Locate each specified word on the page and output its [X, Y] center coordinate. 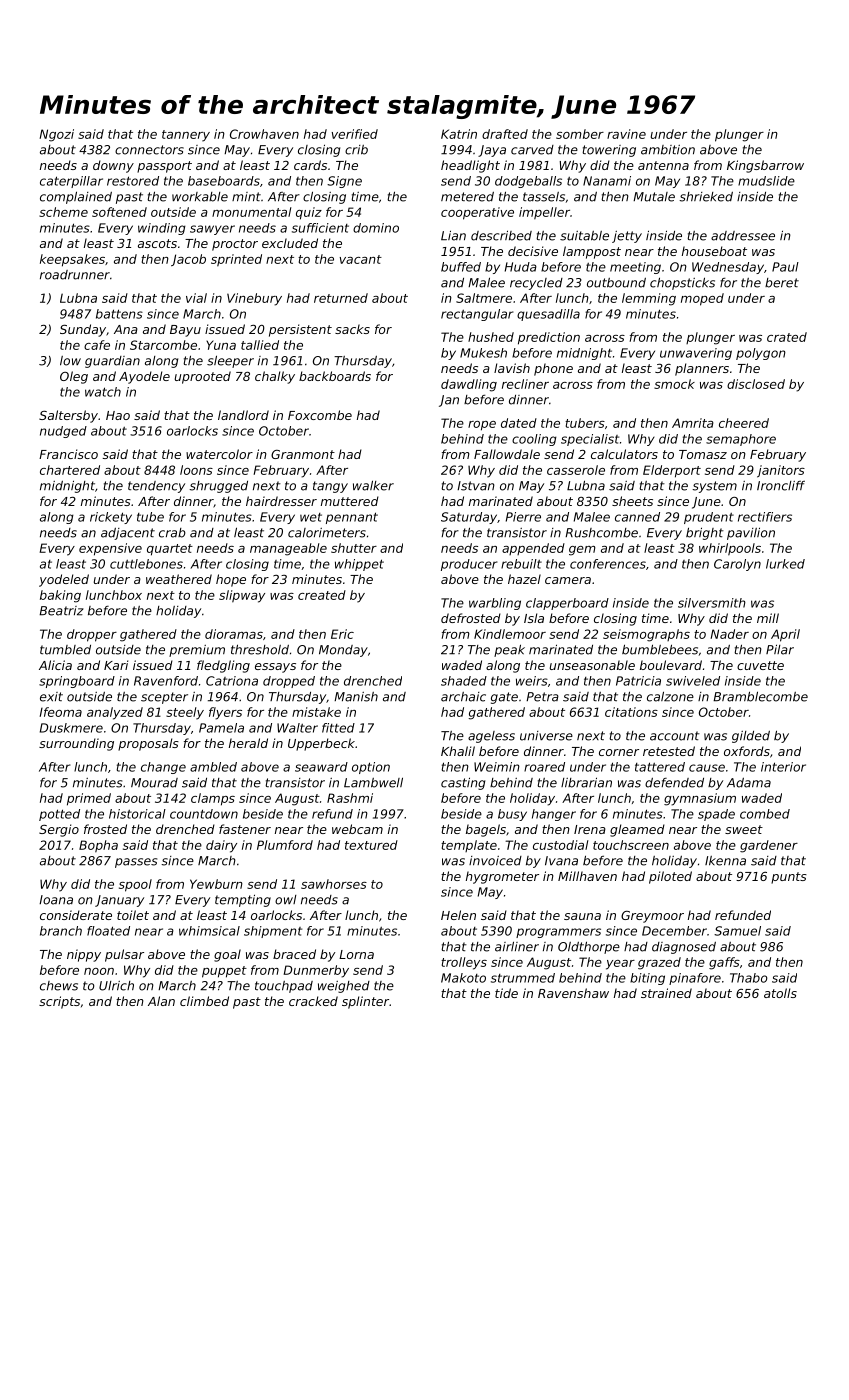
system [714, 487]
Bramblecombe [760, 697]
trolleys [464, 963]
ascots [157, 243]
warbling [495, 604]
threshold [260, 650]
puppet [224, 972]
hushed [491, 337]
